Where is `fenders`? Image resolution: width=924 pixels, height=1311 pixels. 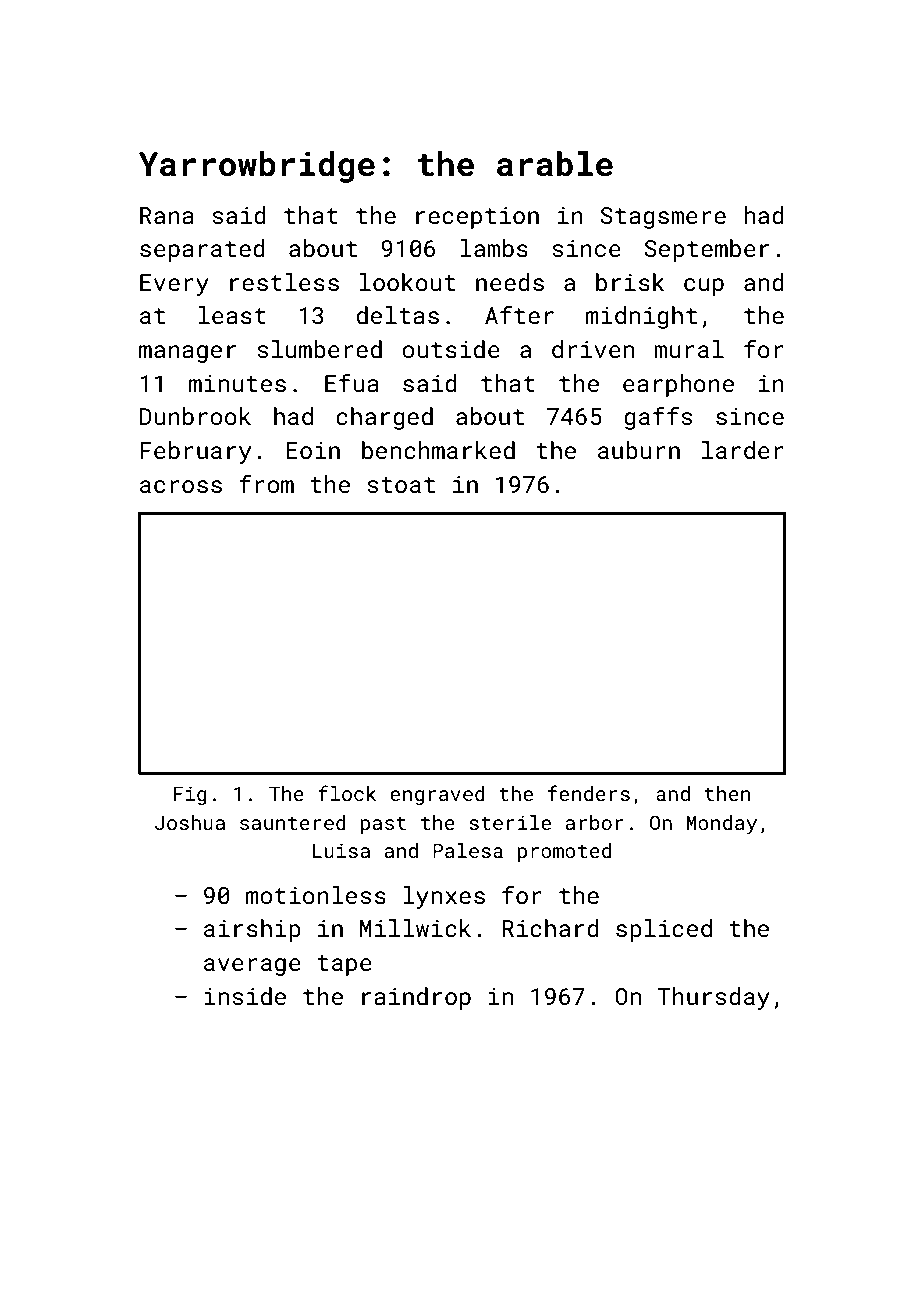 fenders is located at coordinates (589, 793).
